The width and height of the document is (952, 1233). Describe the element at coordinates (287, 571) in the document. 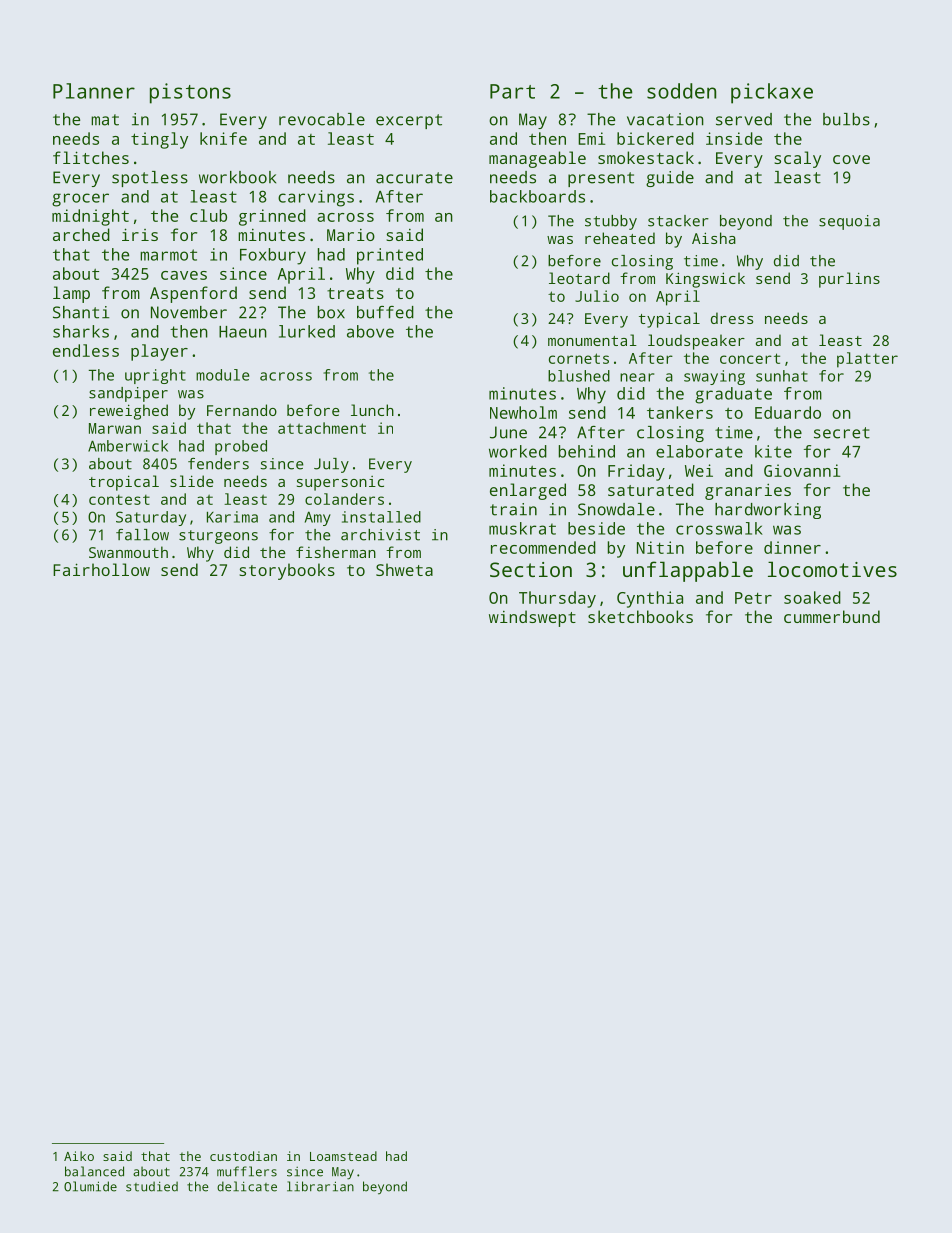

I see `storybooks` at that location.
